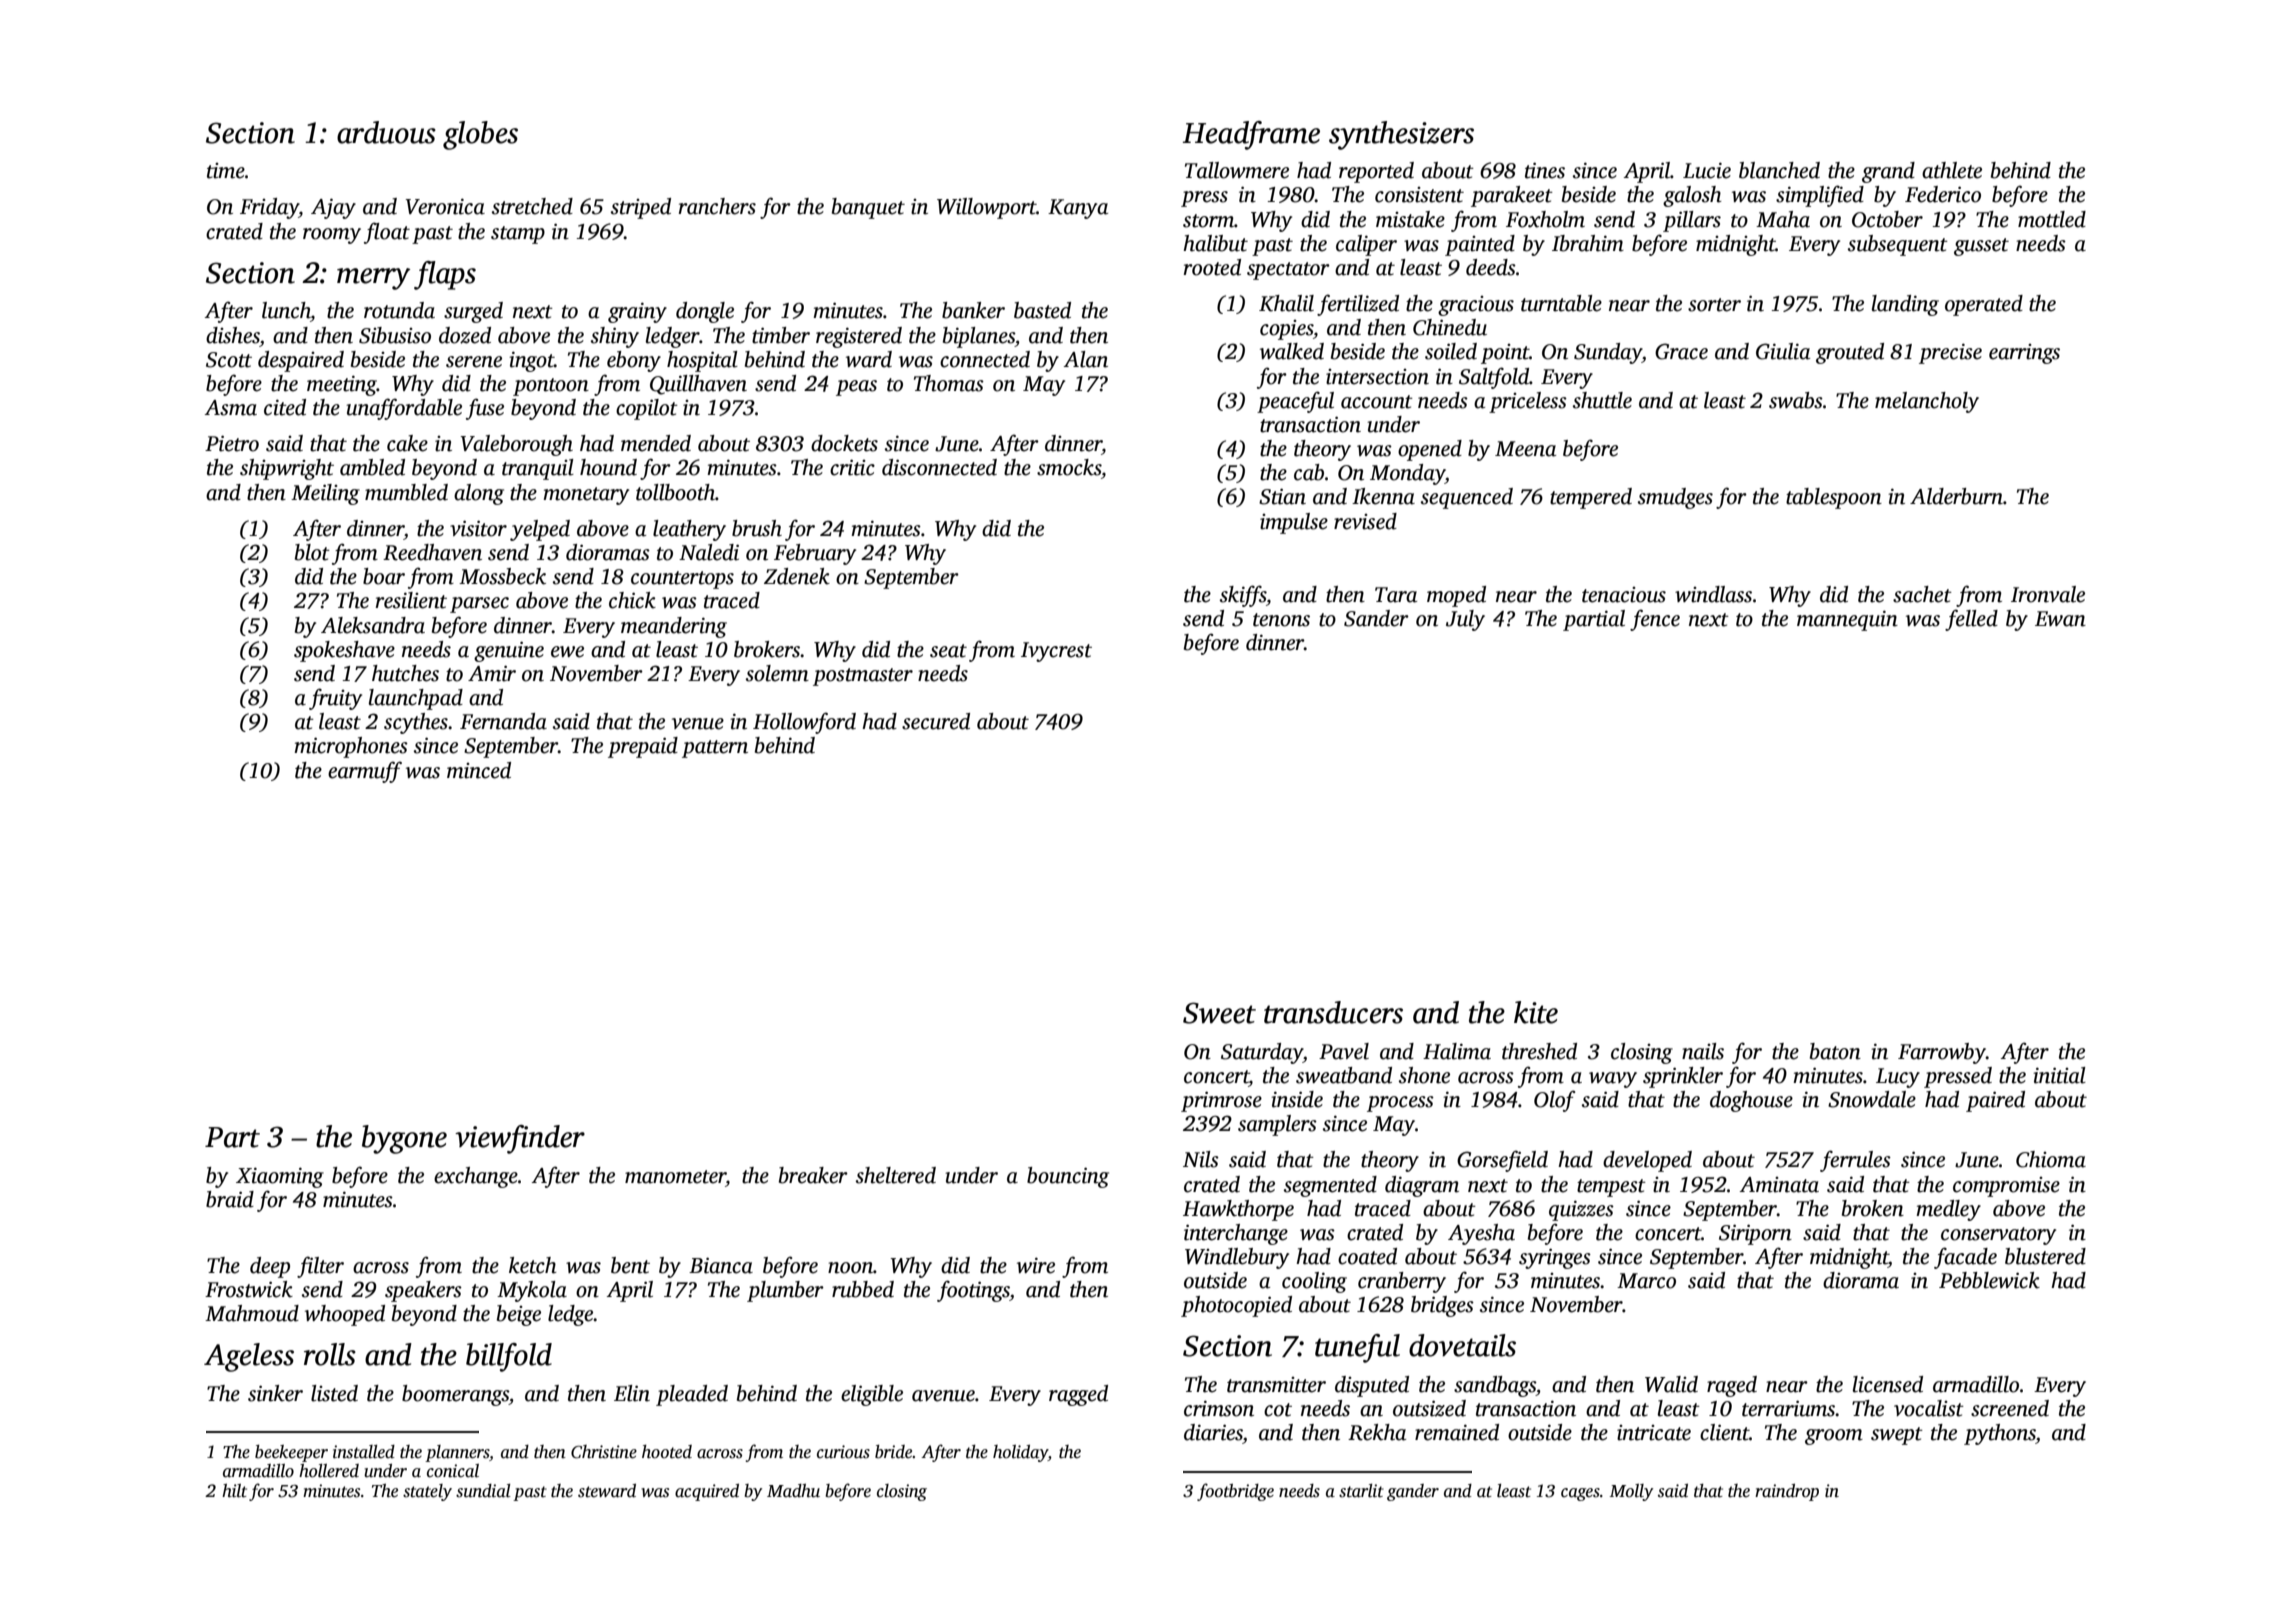 The height and width of the screenshot is (1620, 2292). What do you see at coordinates (1588, 243) in the screenshot?
I see `Ibrahim` at bounding box center [1588, 243].
